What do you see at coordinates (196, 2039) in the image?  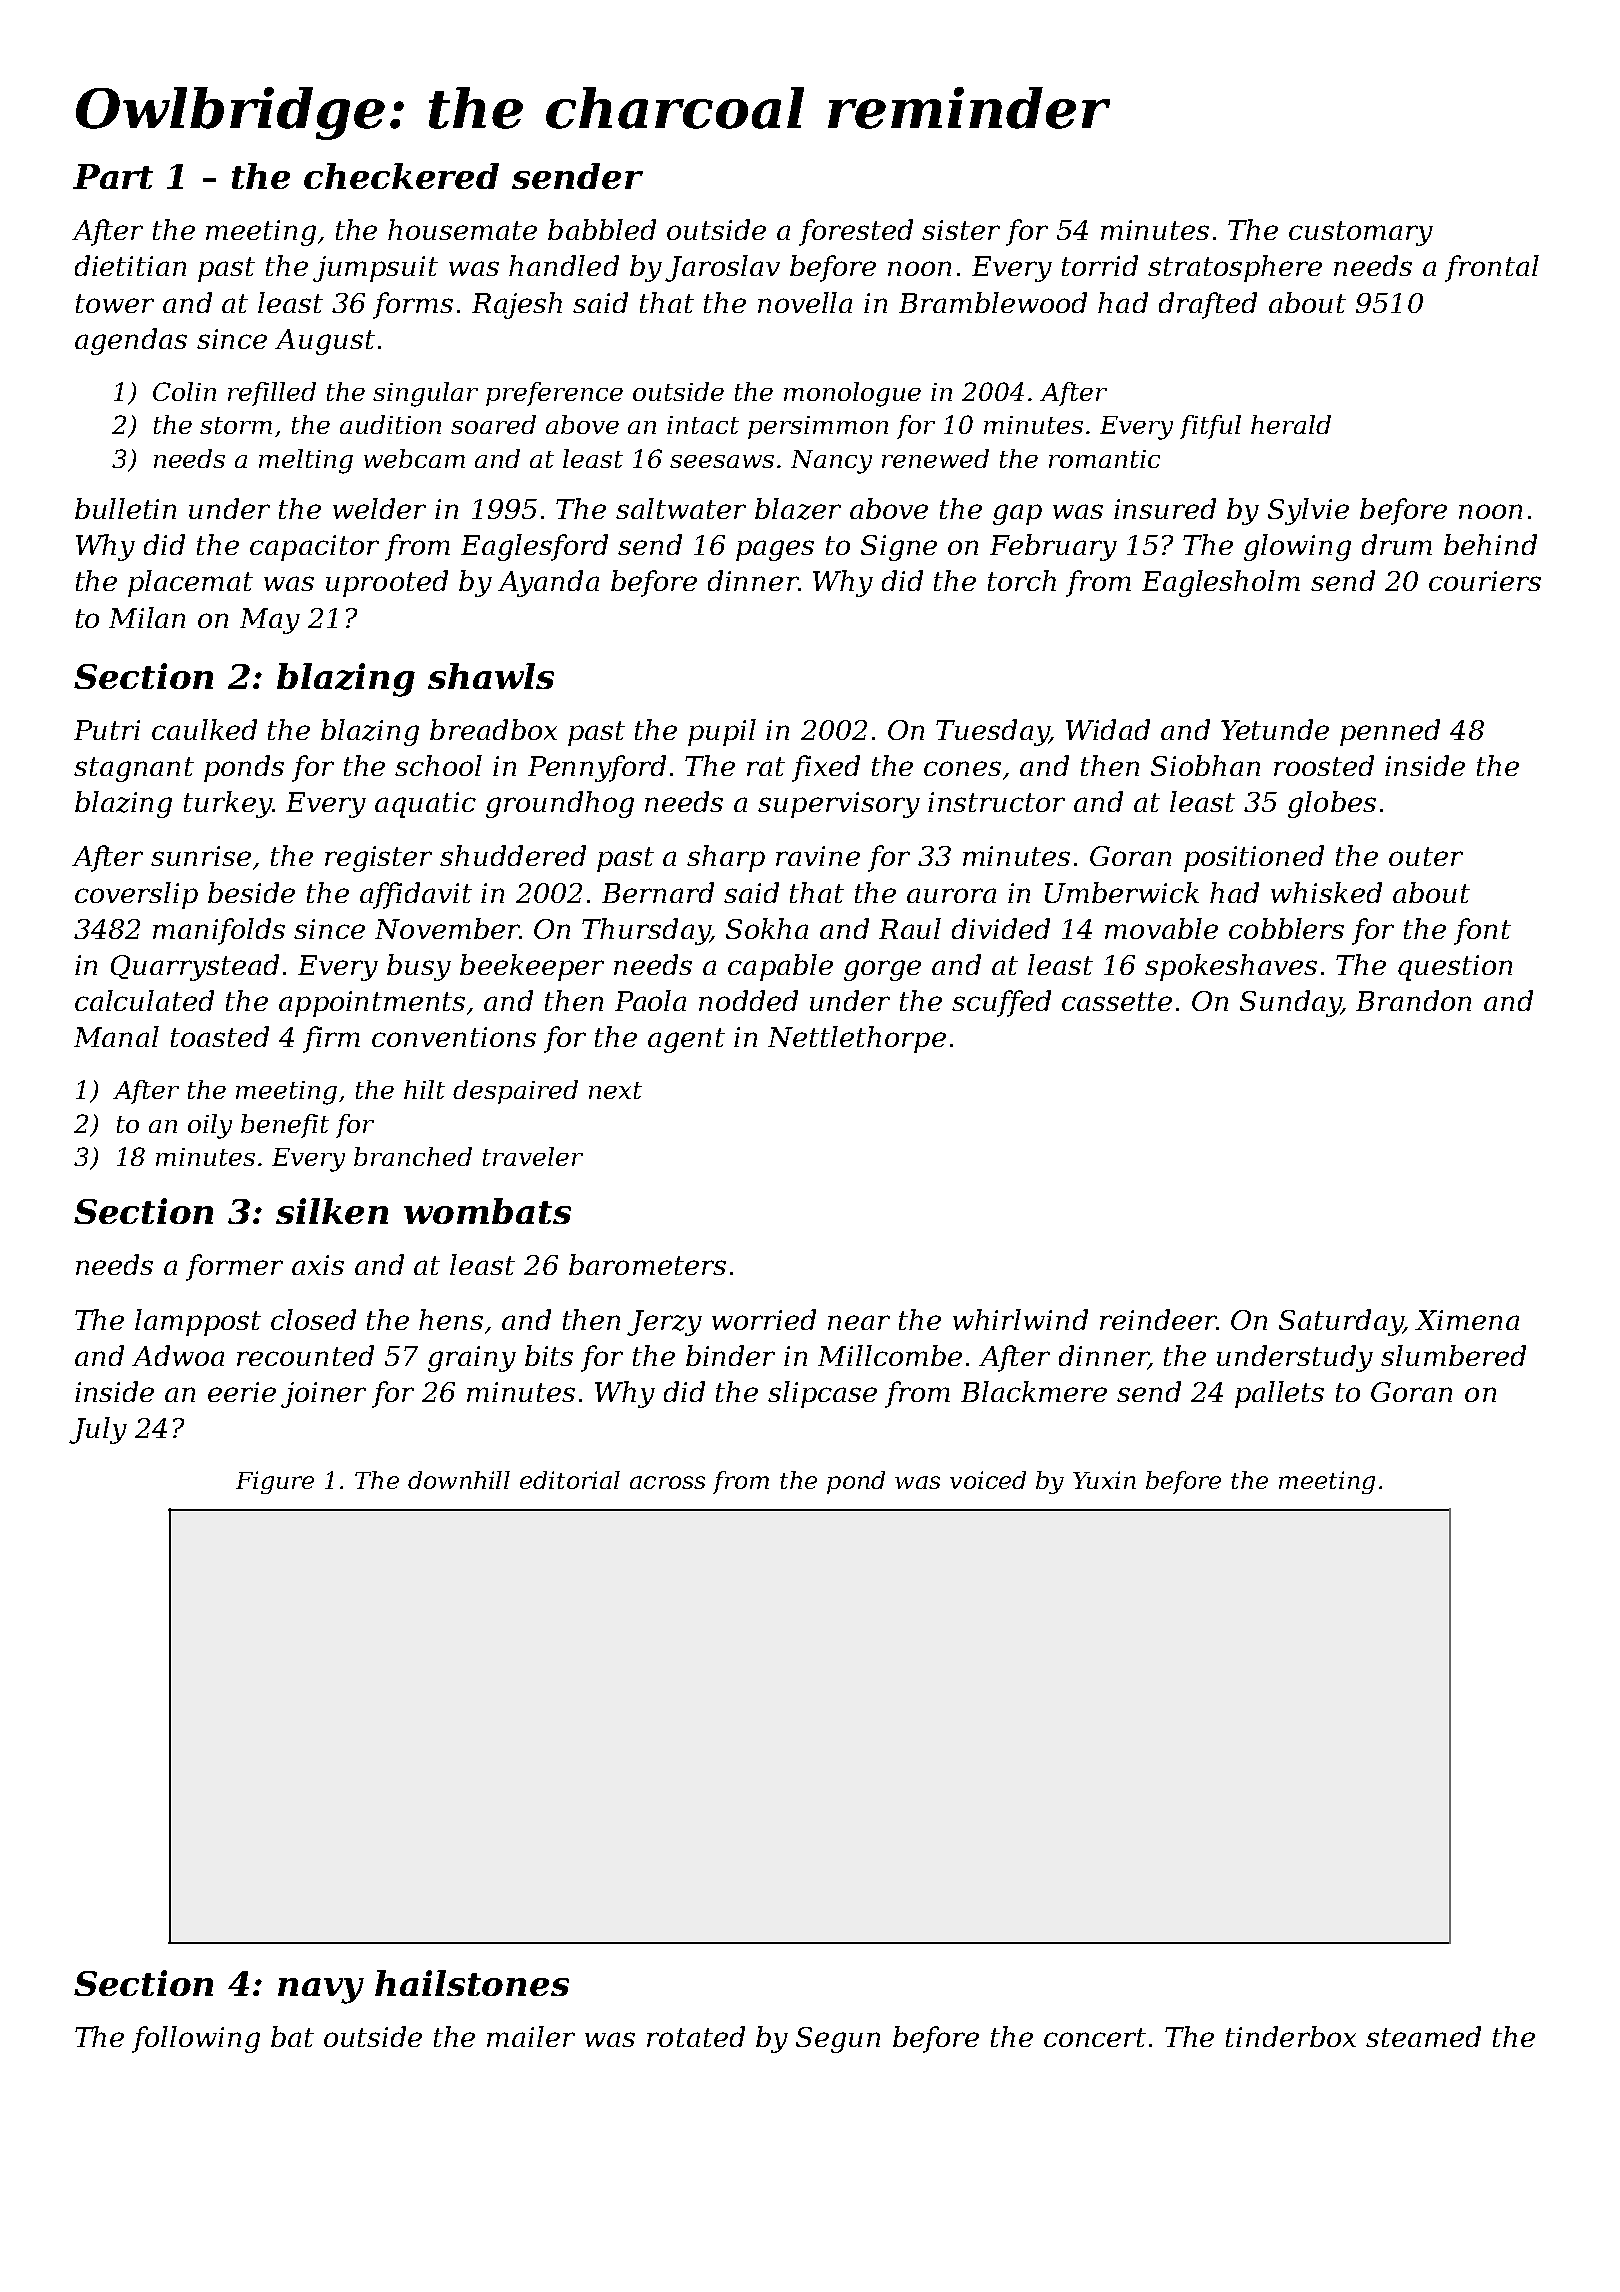 I see `following` at bounding box center [196, 2039].
